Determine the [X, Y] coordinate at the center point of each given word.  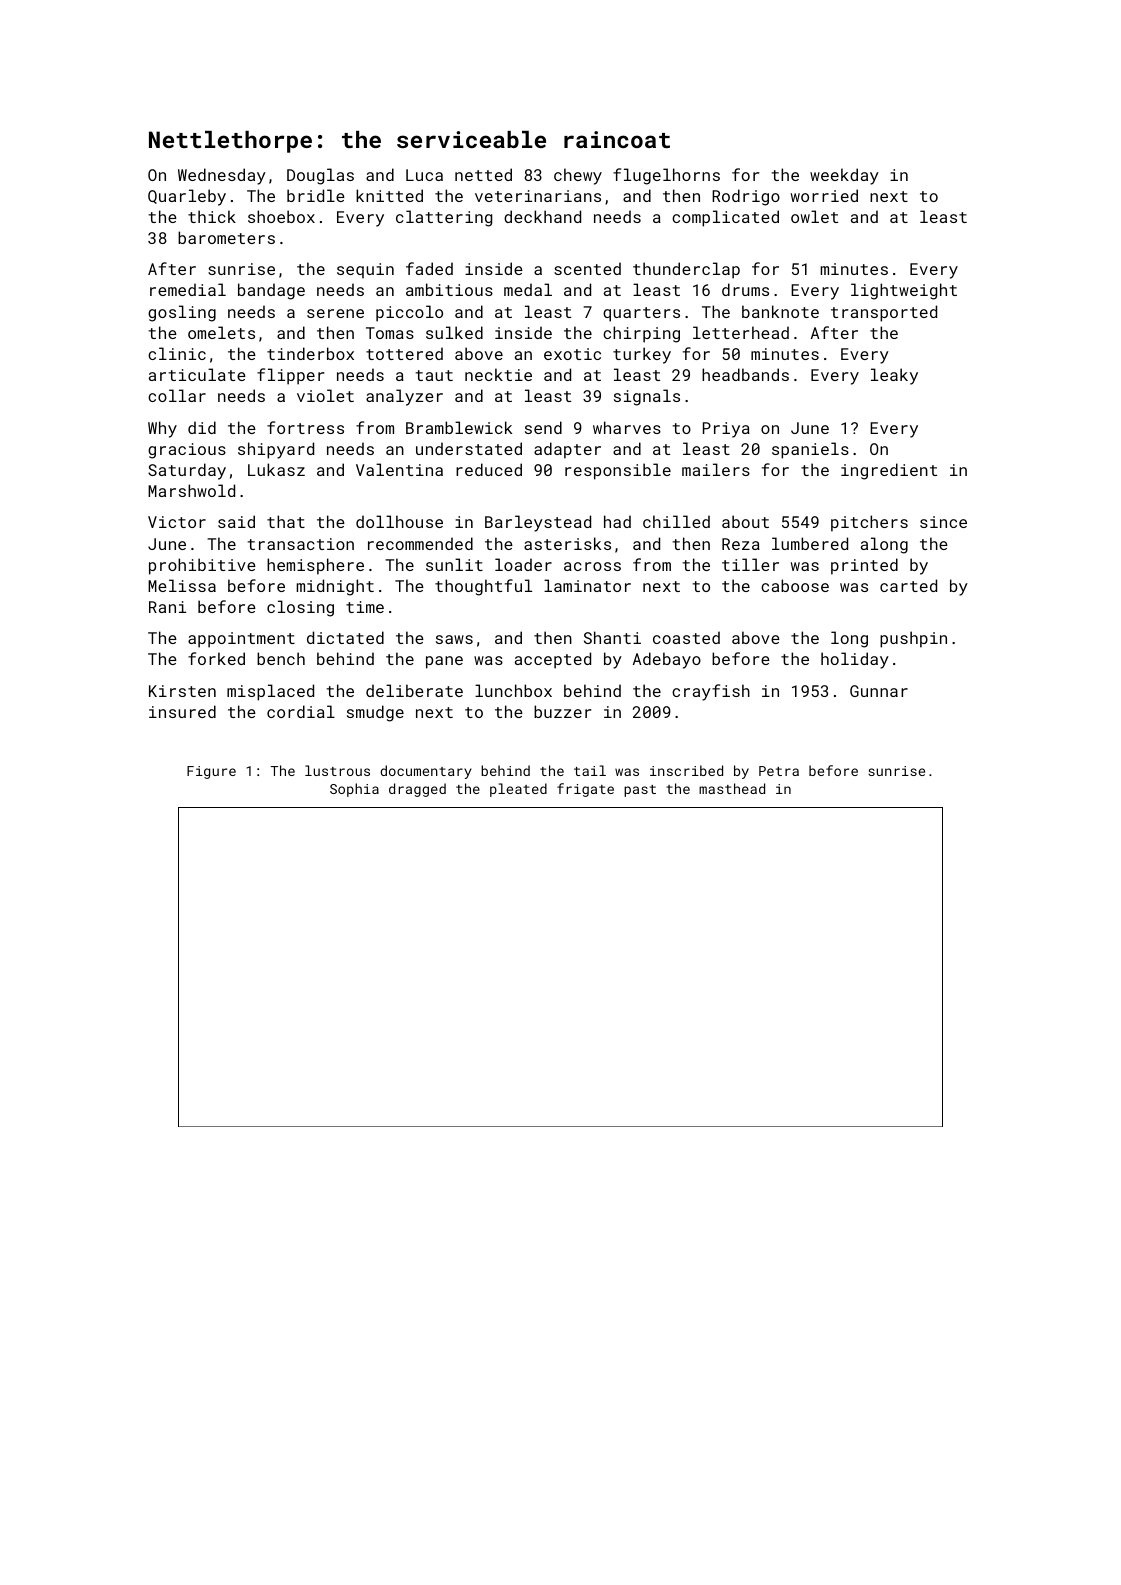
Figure [211, 772]
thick [212, 216]
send [543, 427]
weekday [844, 176]
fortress [305, 427]
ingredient [889, 471]
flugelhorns [666, 176]
